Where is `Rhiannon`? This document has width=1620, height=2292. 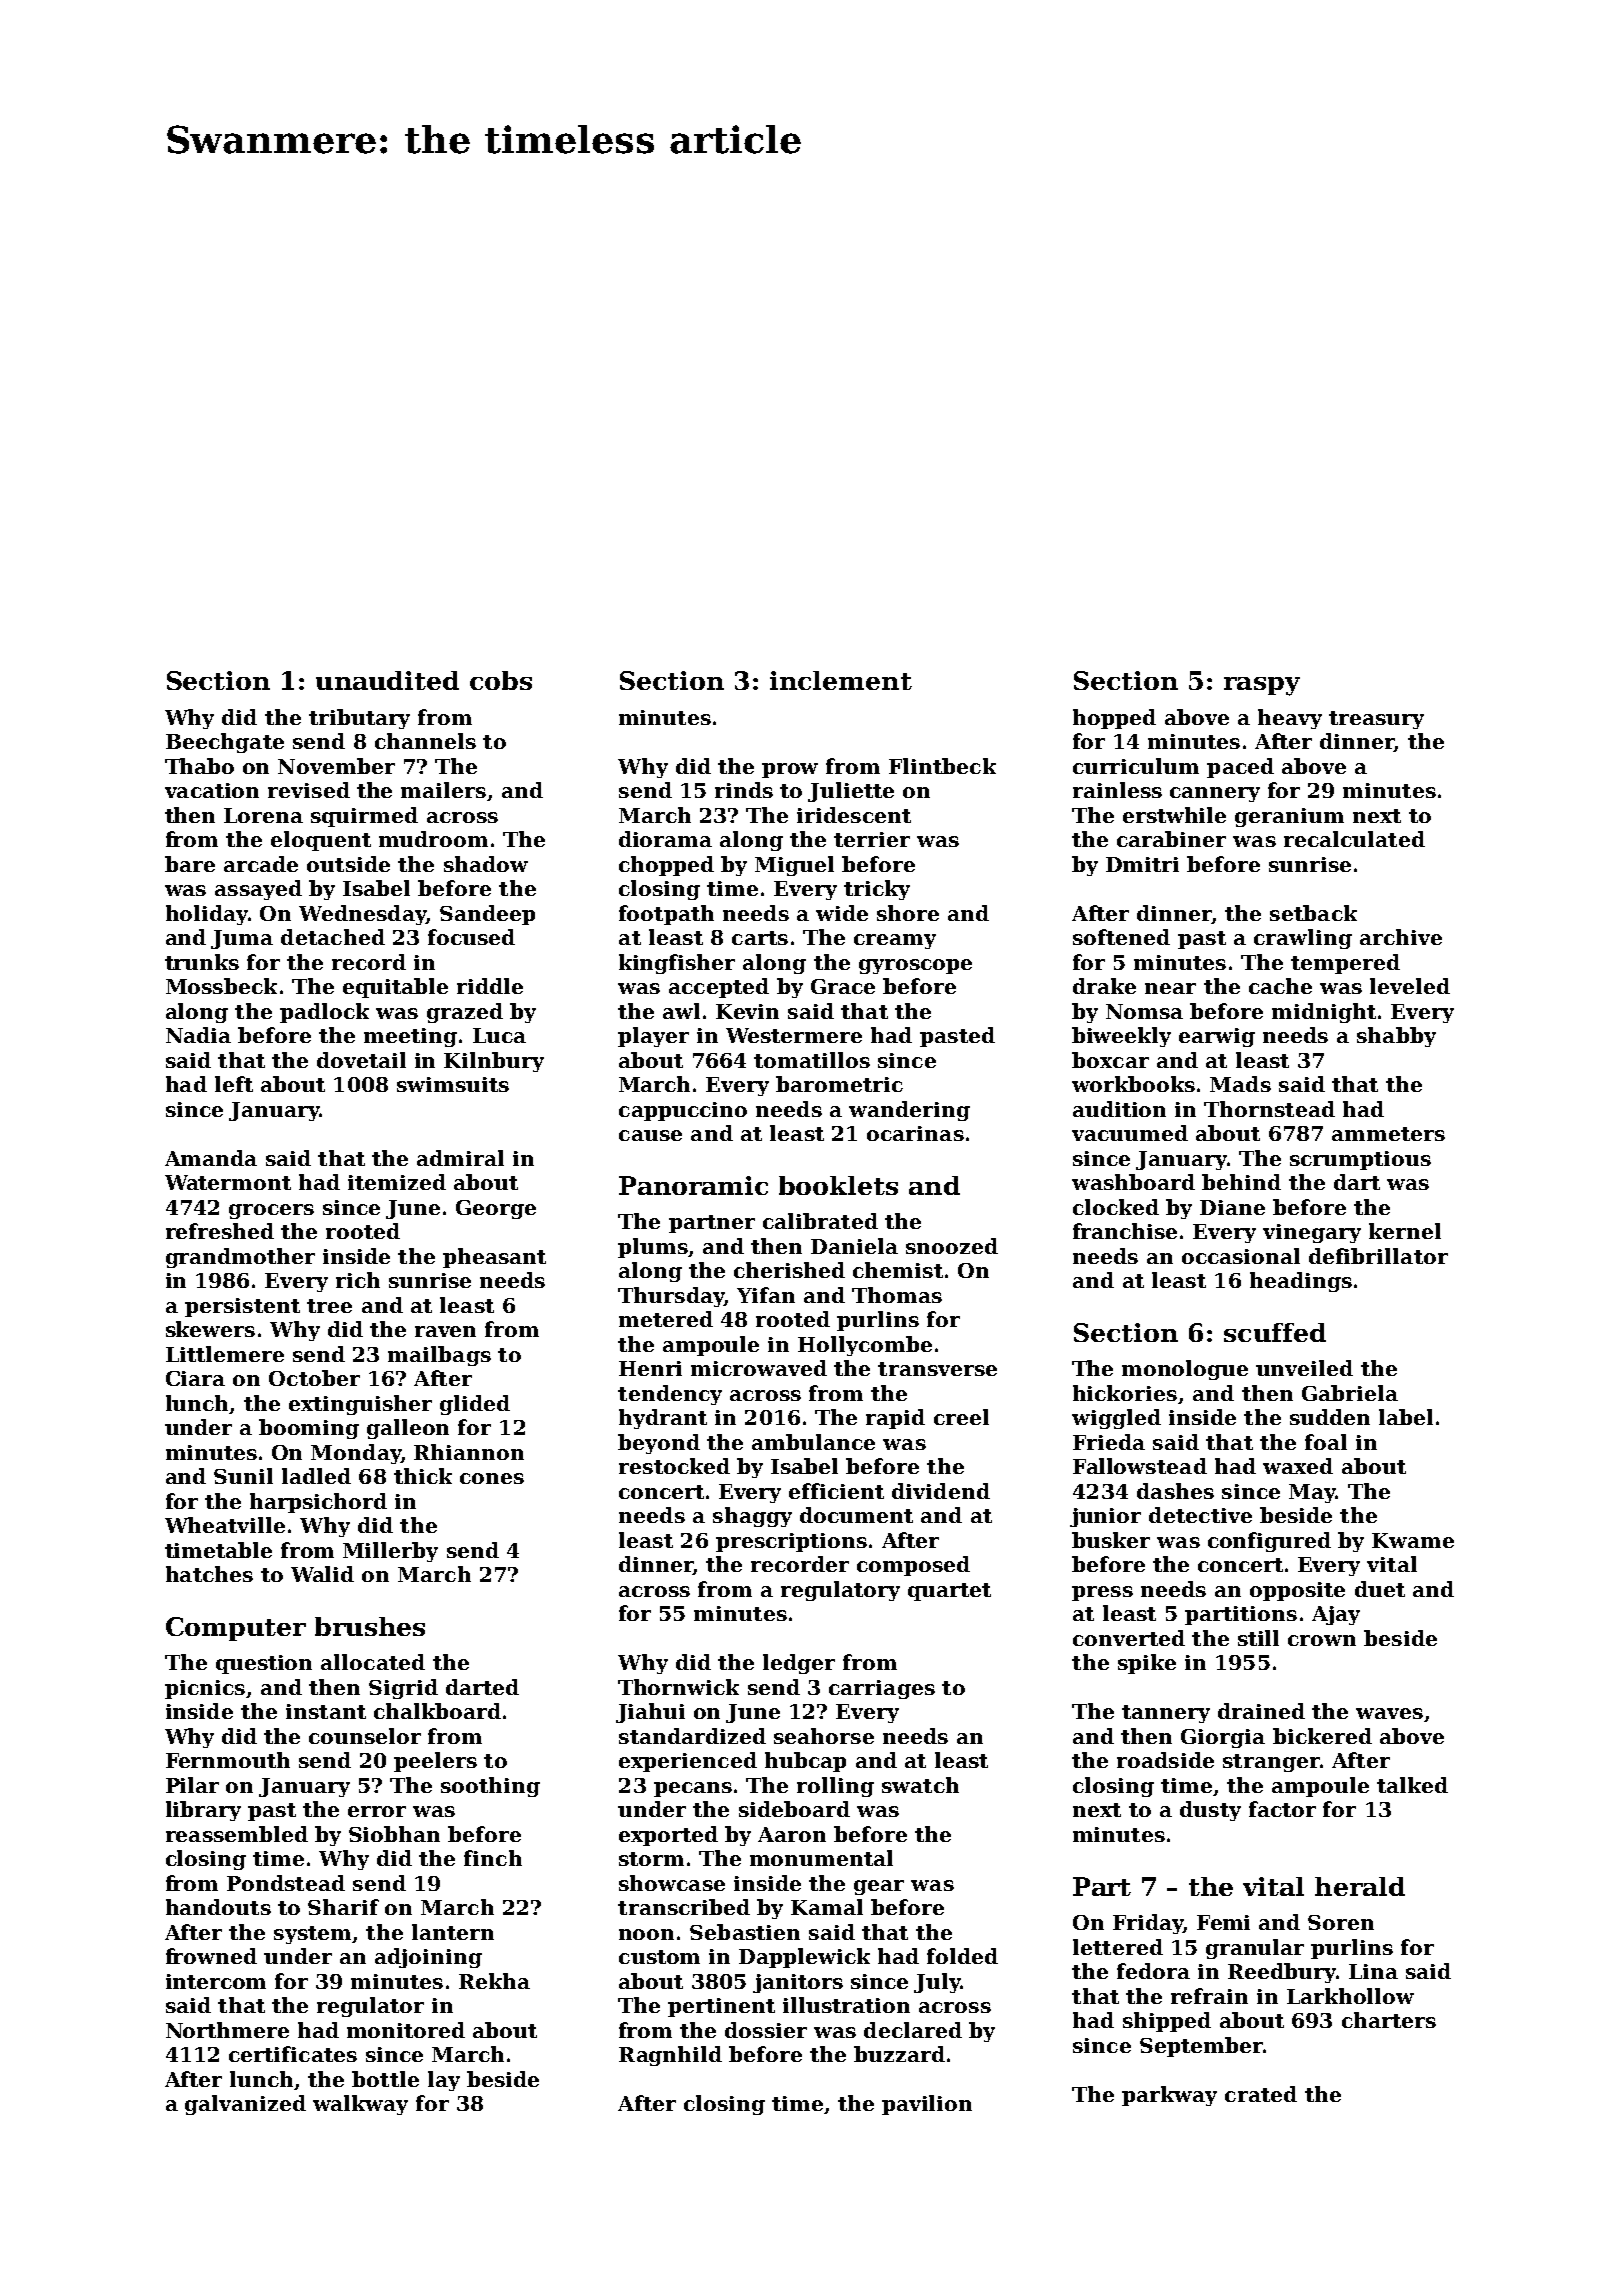 Rhiannon is located at coordinates (469, 1452).
